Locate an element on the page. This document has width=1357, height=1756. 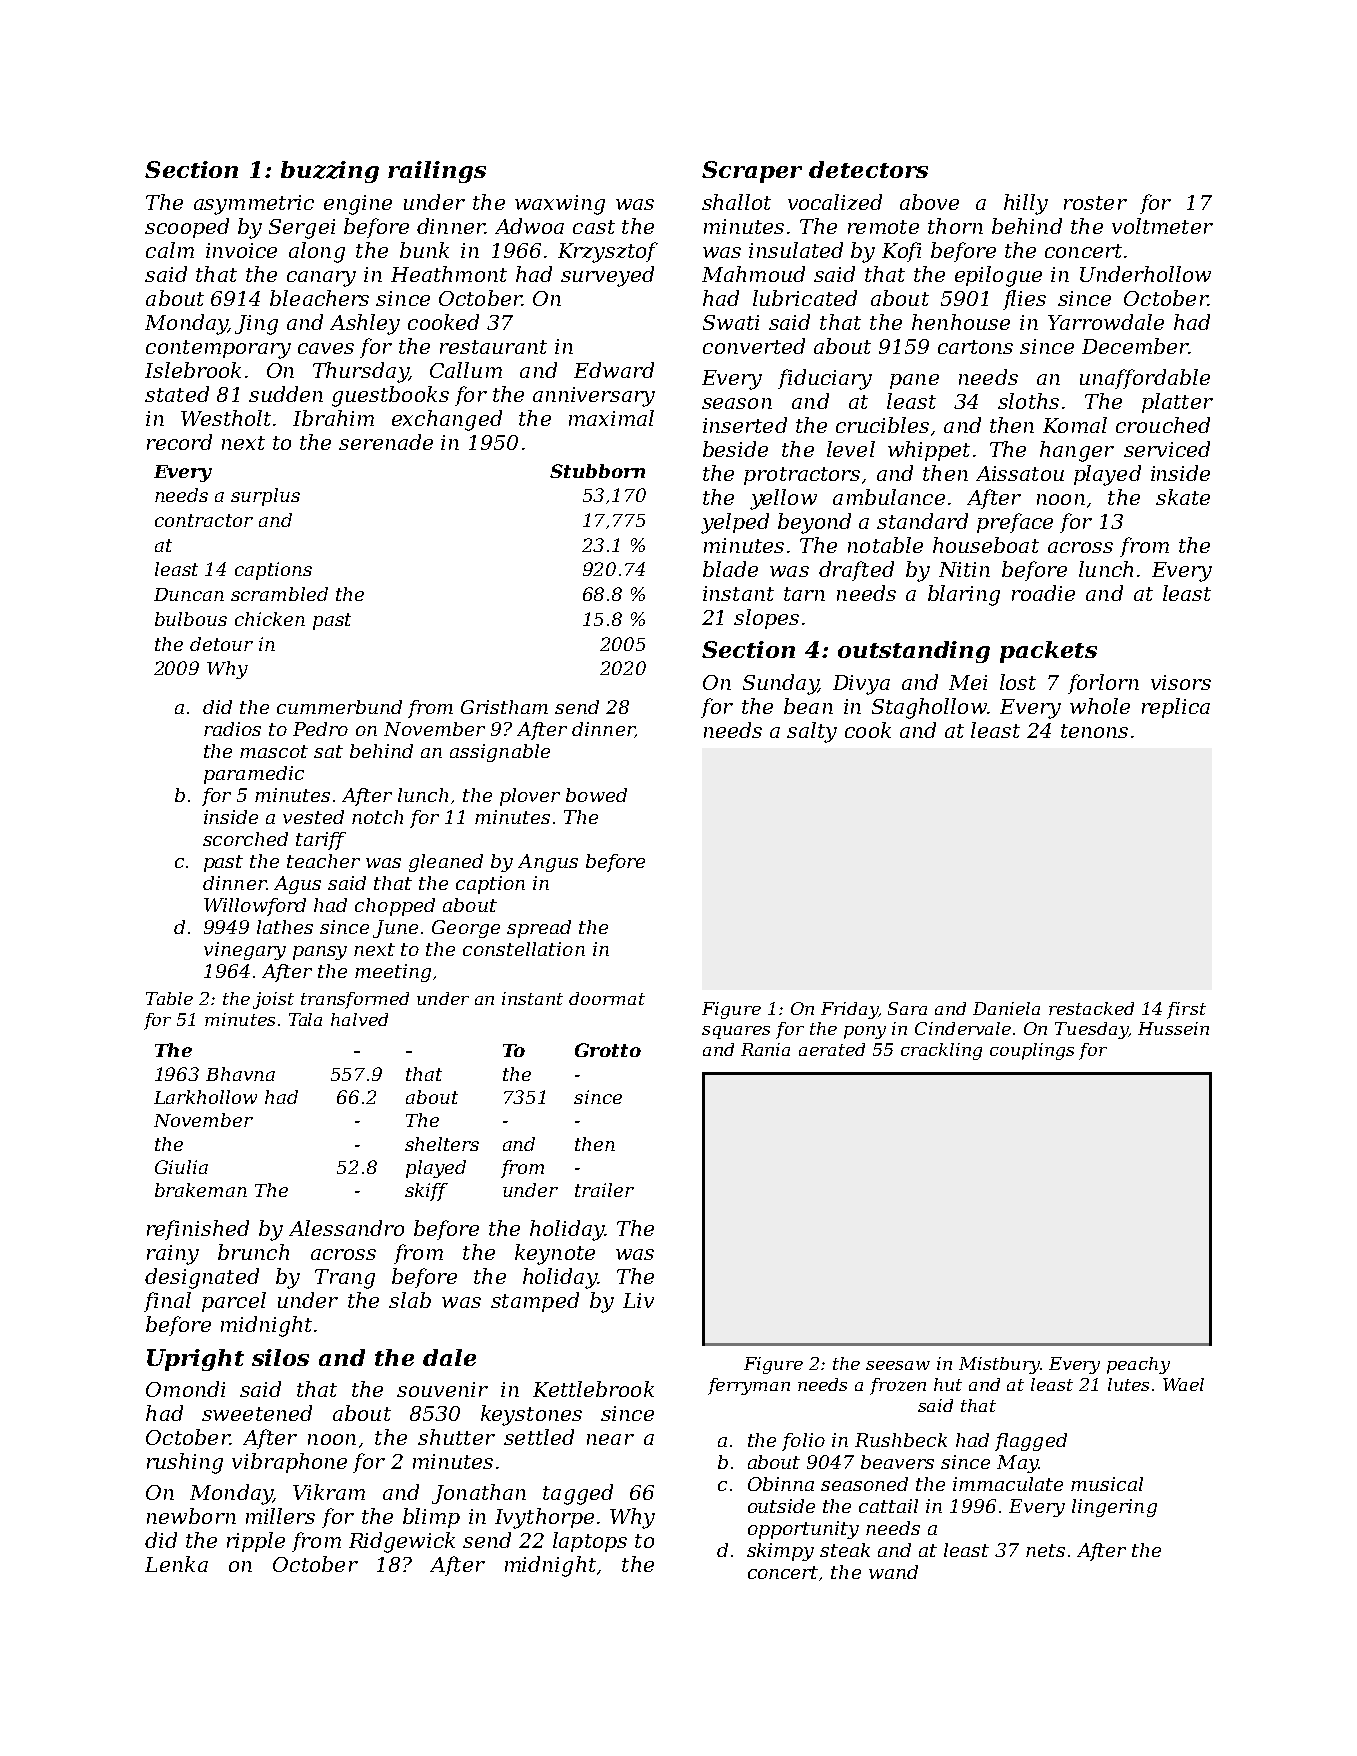
beside is located at coordinates (735, 449).
